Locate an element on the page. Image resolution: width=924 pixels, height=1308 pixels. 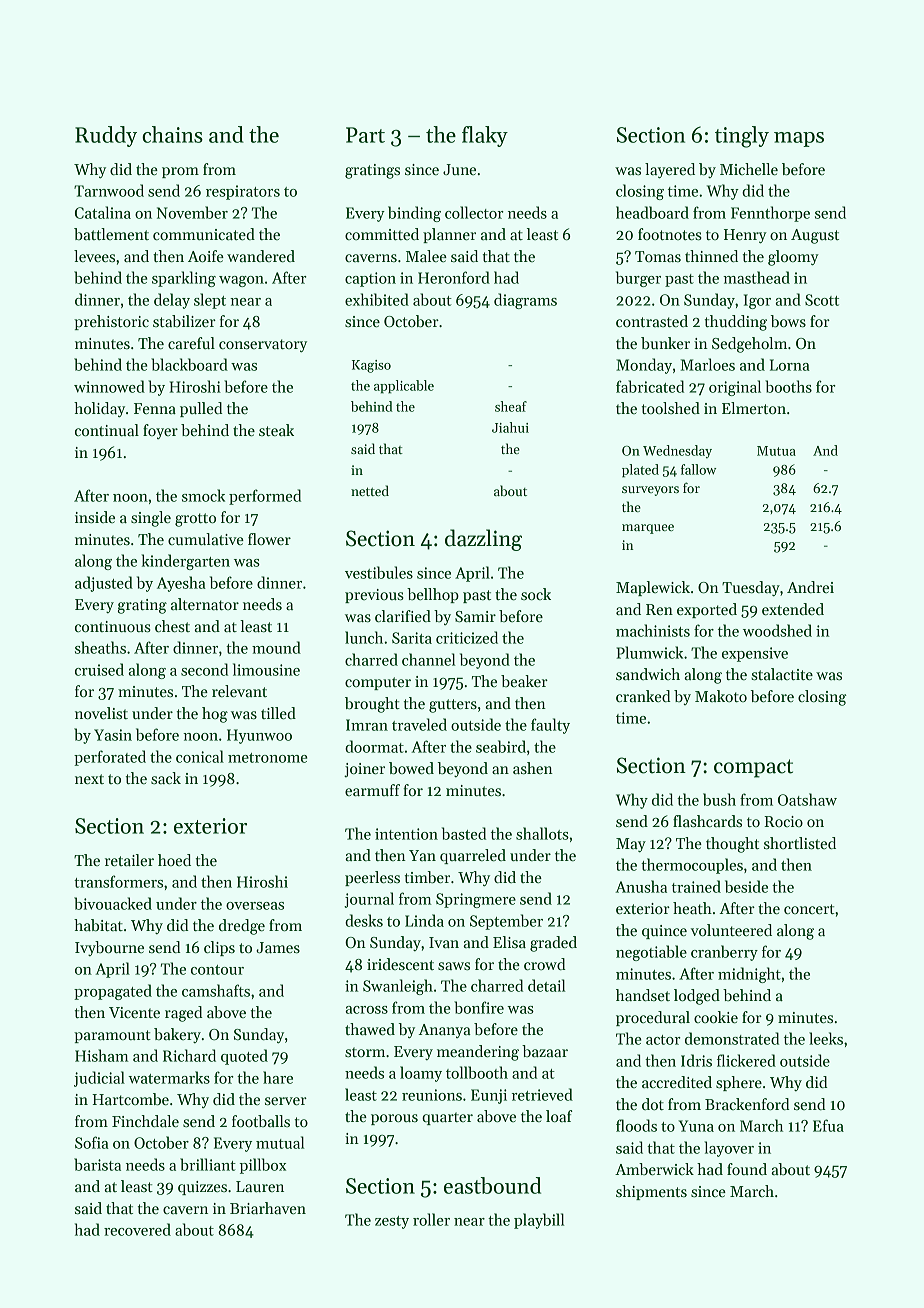
maps is located at coordinates (799, 139).
